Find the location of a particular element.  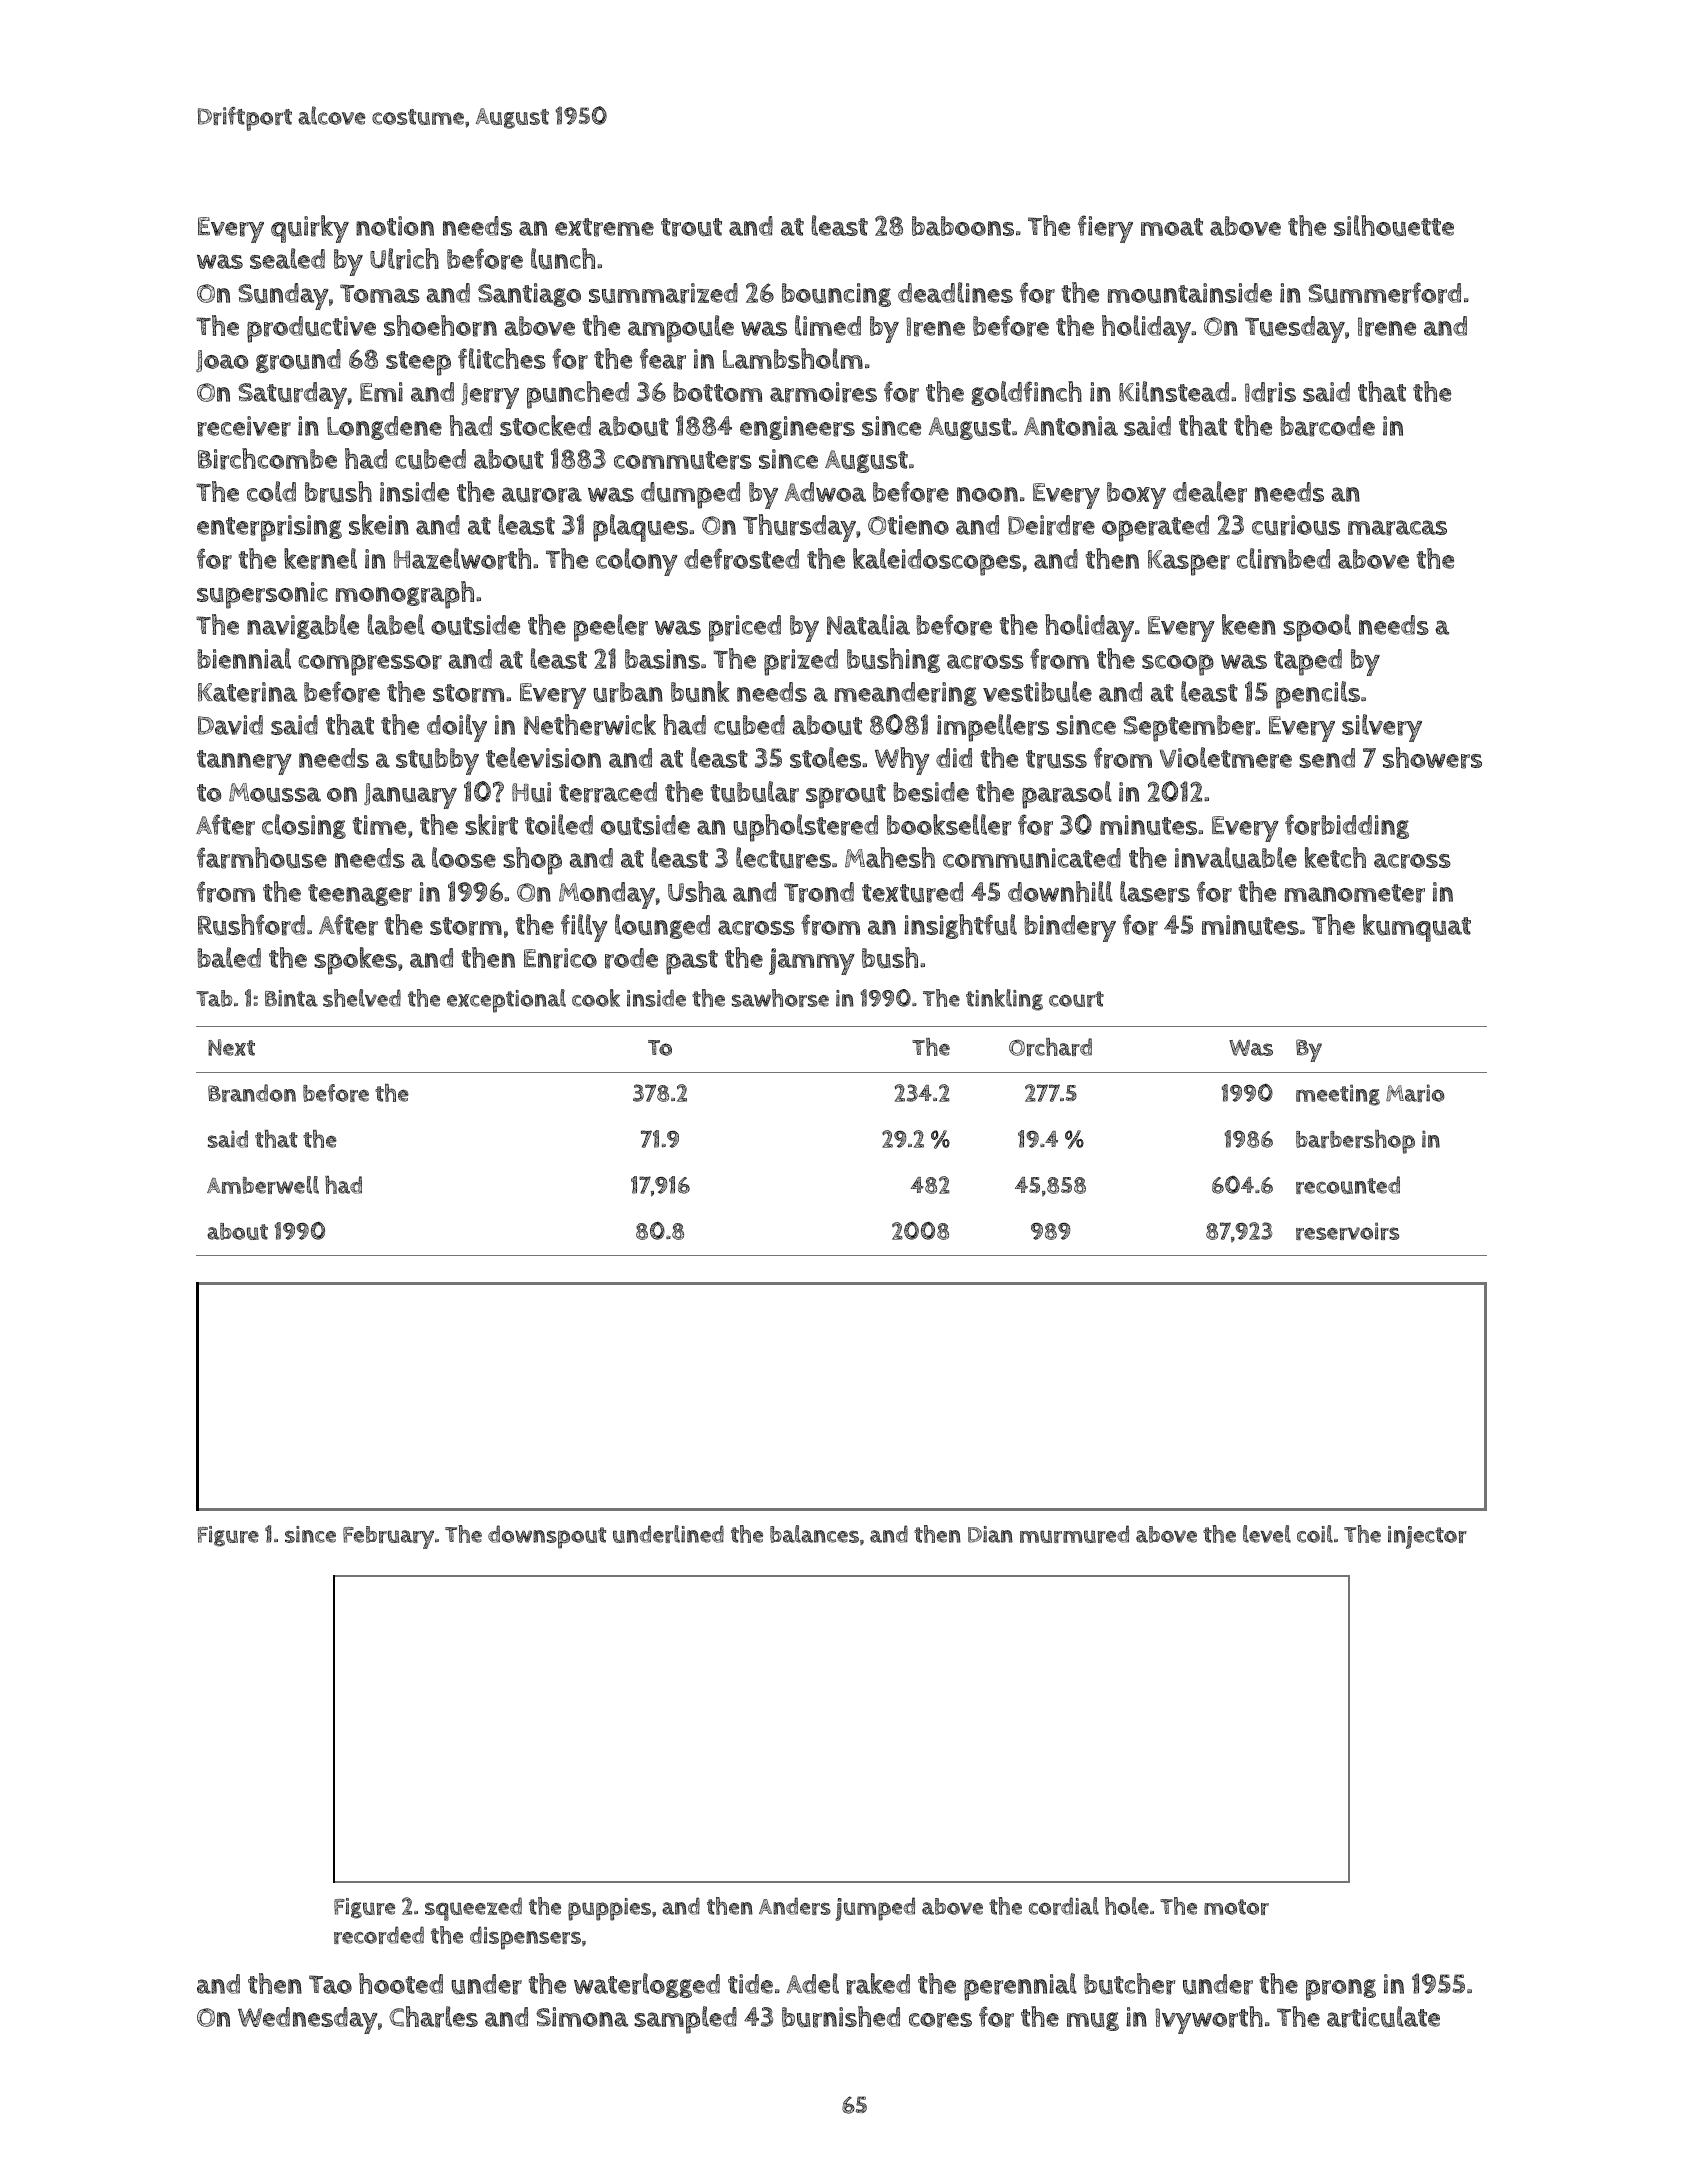

fiery is located at coordinates (1105, 229).
